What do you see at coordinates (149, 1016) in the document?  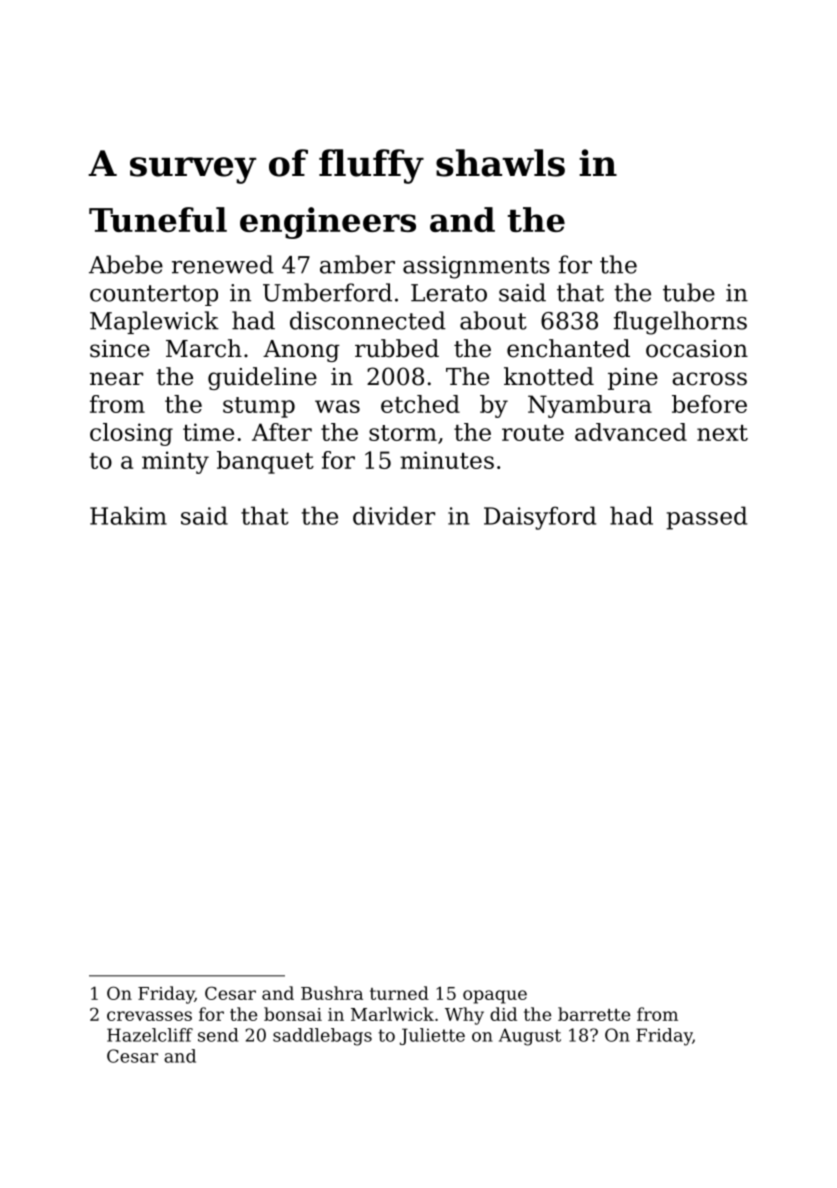 I see `crevasses` at bounding box center [149, 1016].
